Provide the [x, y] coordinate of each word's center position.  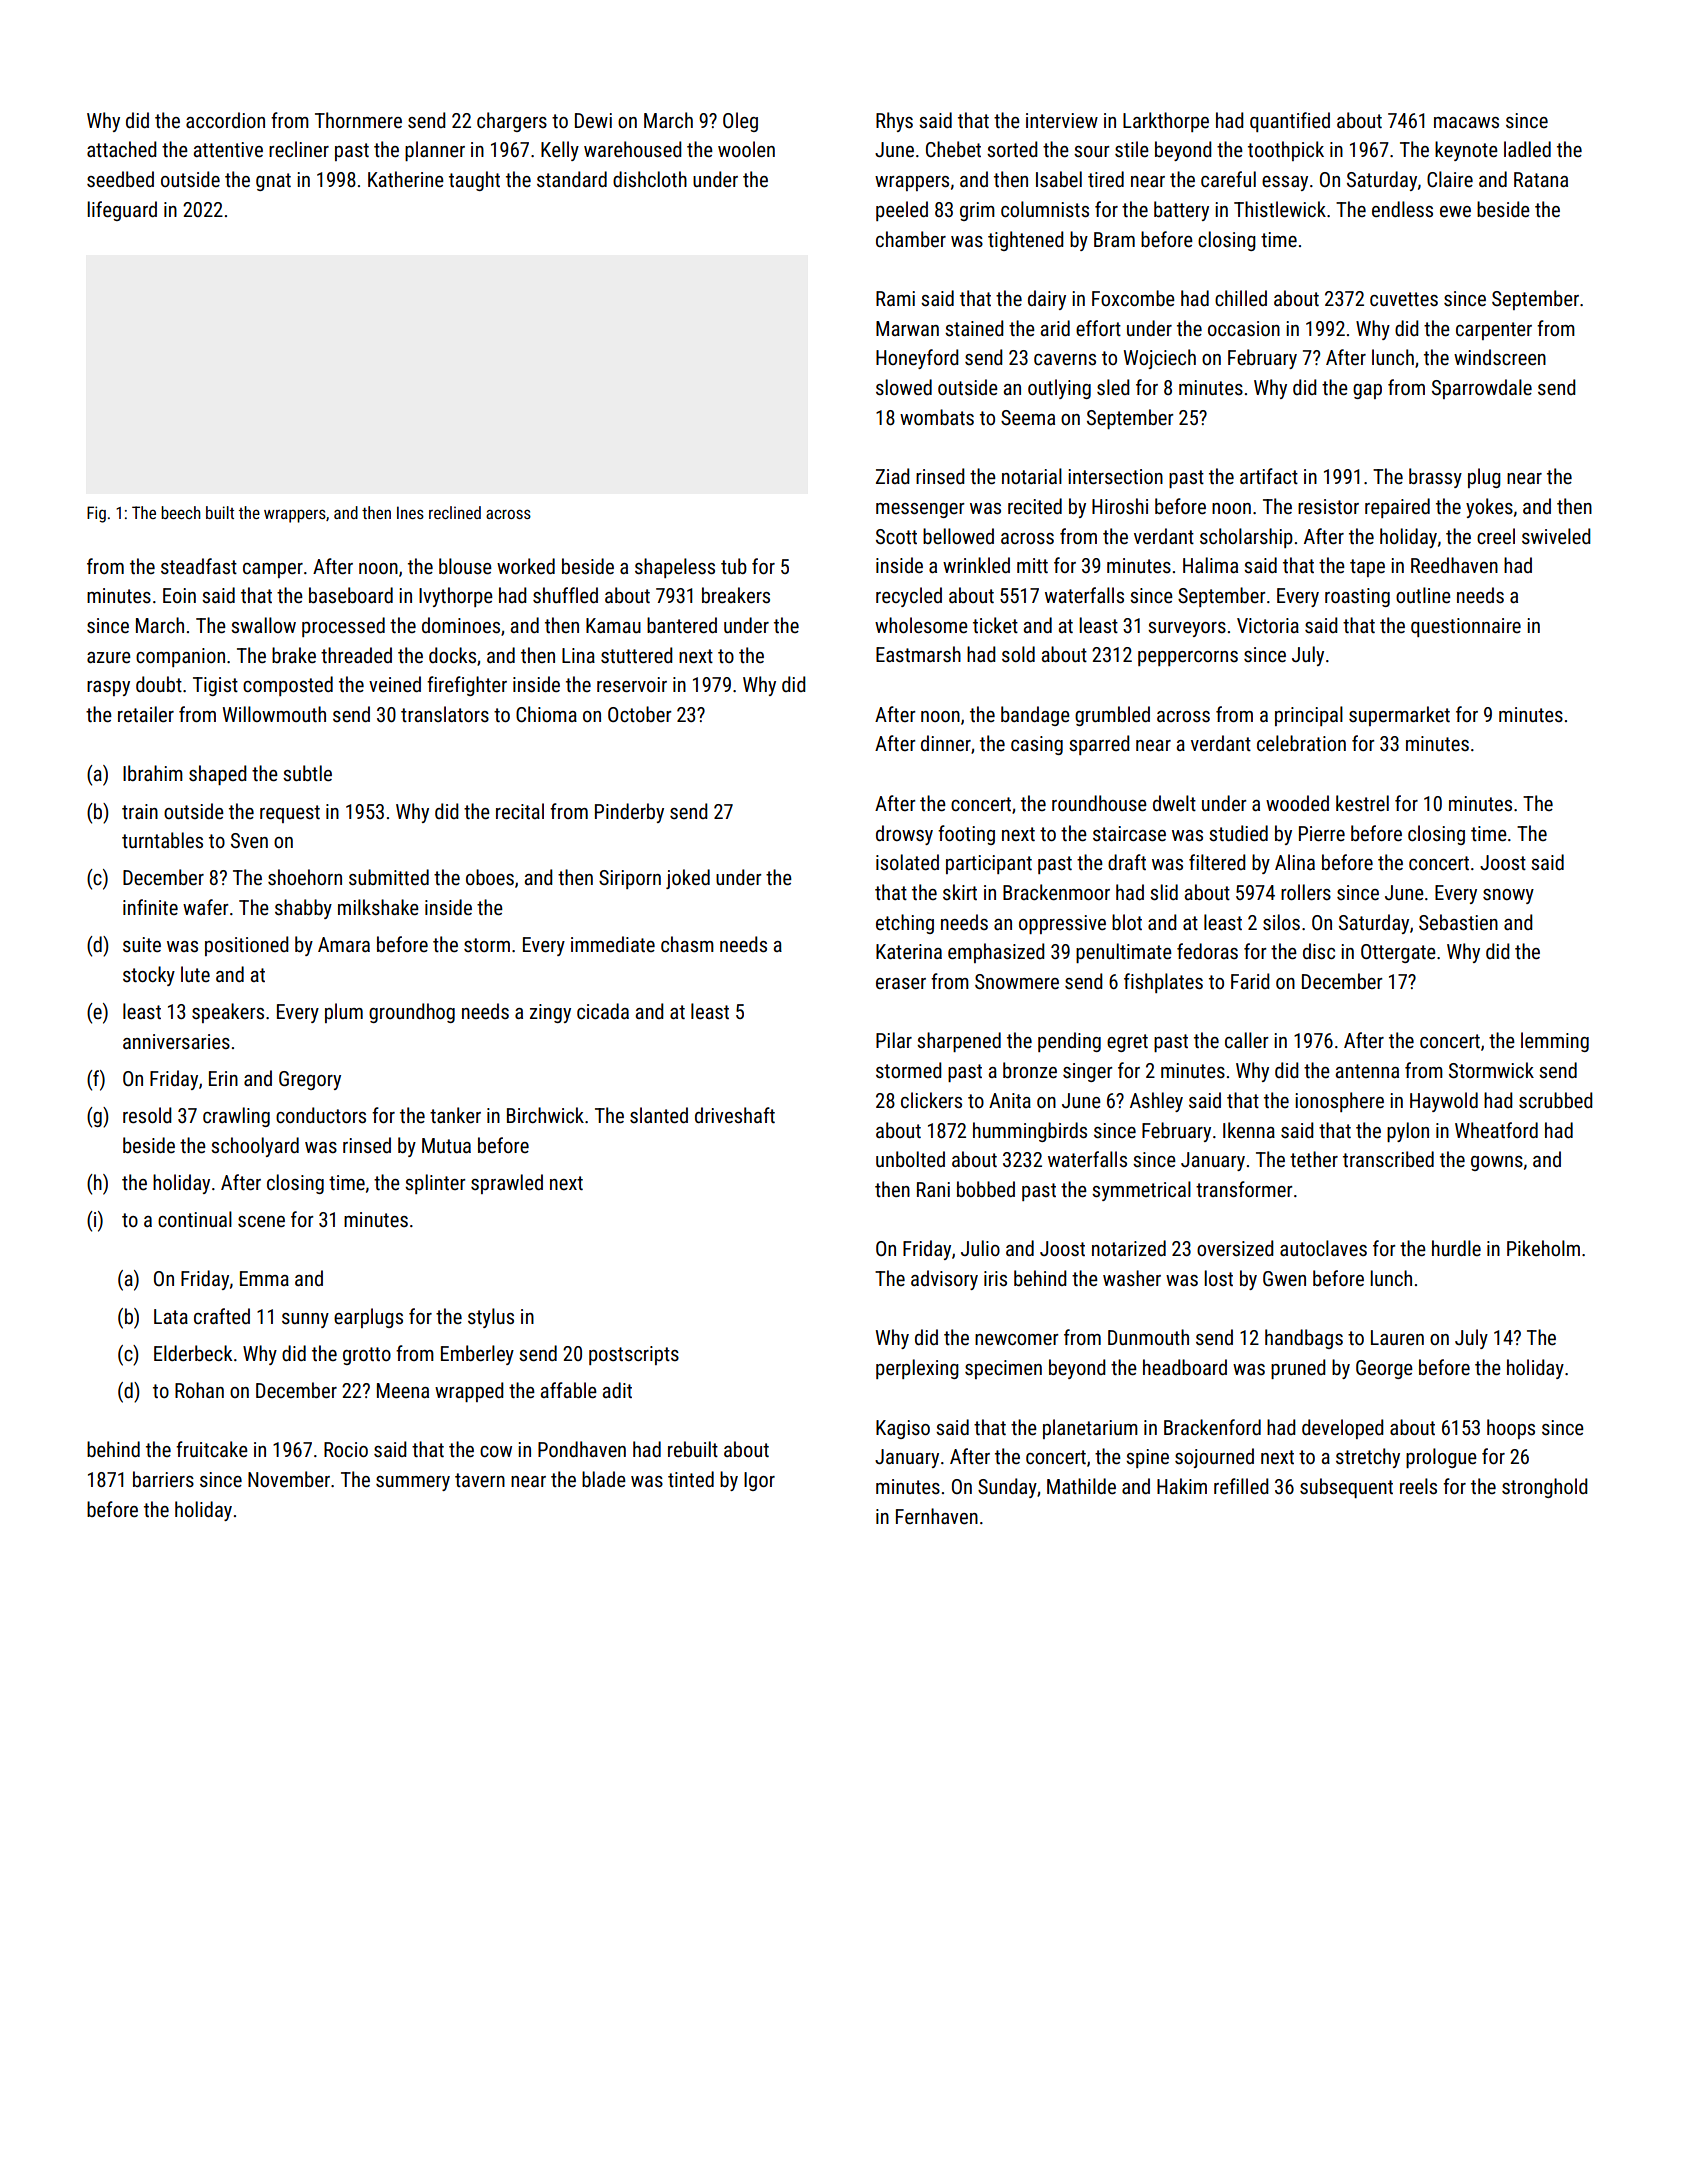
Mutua [446, 1145]
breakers [736, 595]
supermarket [1399, 716]
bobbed [986, 1189]
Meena [403, 1390]
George [1384, 1369]
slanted [659, 1115]
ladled [1527, 149]
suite [142, 944]
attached [122, 149]
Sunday [1007, 1488]
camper [273, 570]
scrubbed [1556, 1100]
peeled [902, 211]
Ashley [1156, 1102]
